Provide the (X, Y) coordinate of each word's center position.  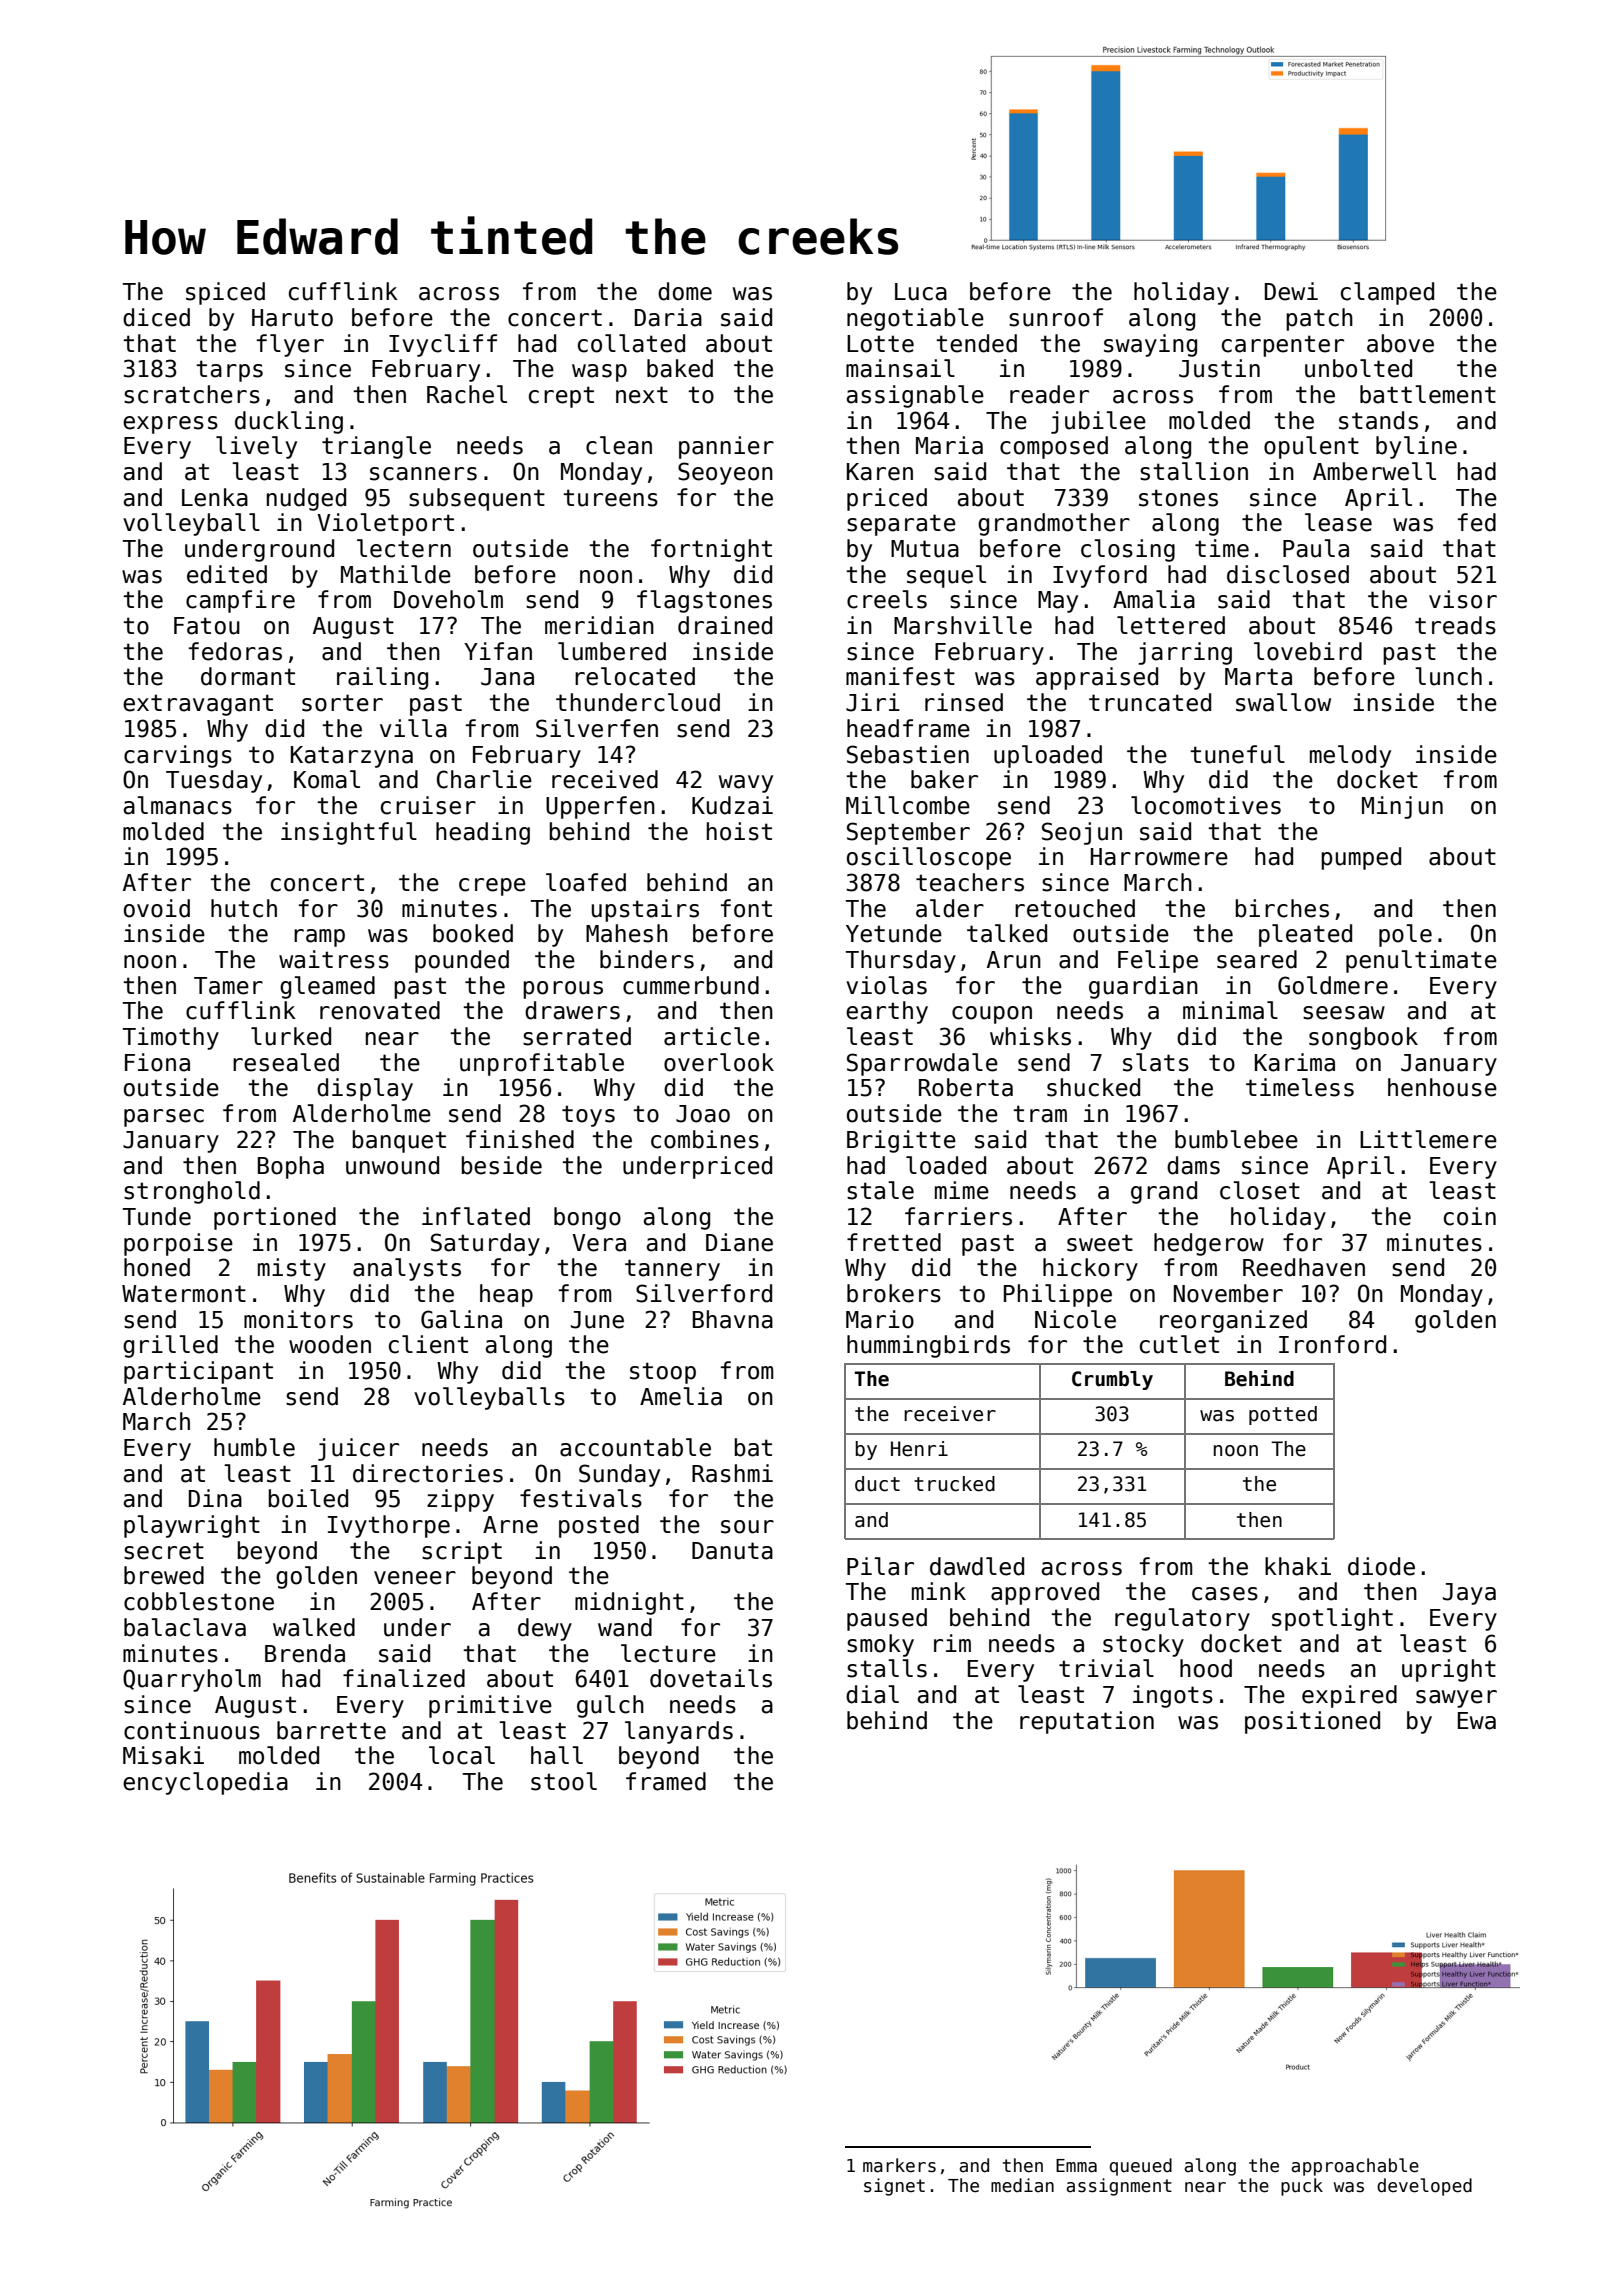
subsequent (477, 499)
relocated (635, 676)
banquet (399, 1141)
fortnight (711, 550)
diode (1381, 1566)
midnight (629, 1603)
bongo (587, 1218)
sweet (1100, 1243)
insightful (349, 833)
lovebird (1308, 651)
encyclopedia (205, 1783)
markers (899, 2165)
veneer (415, 1578)
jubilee (1098, 422)
